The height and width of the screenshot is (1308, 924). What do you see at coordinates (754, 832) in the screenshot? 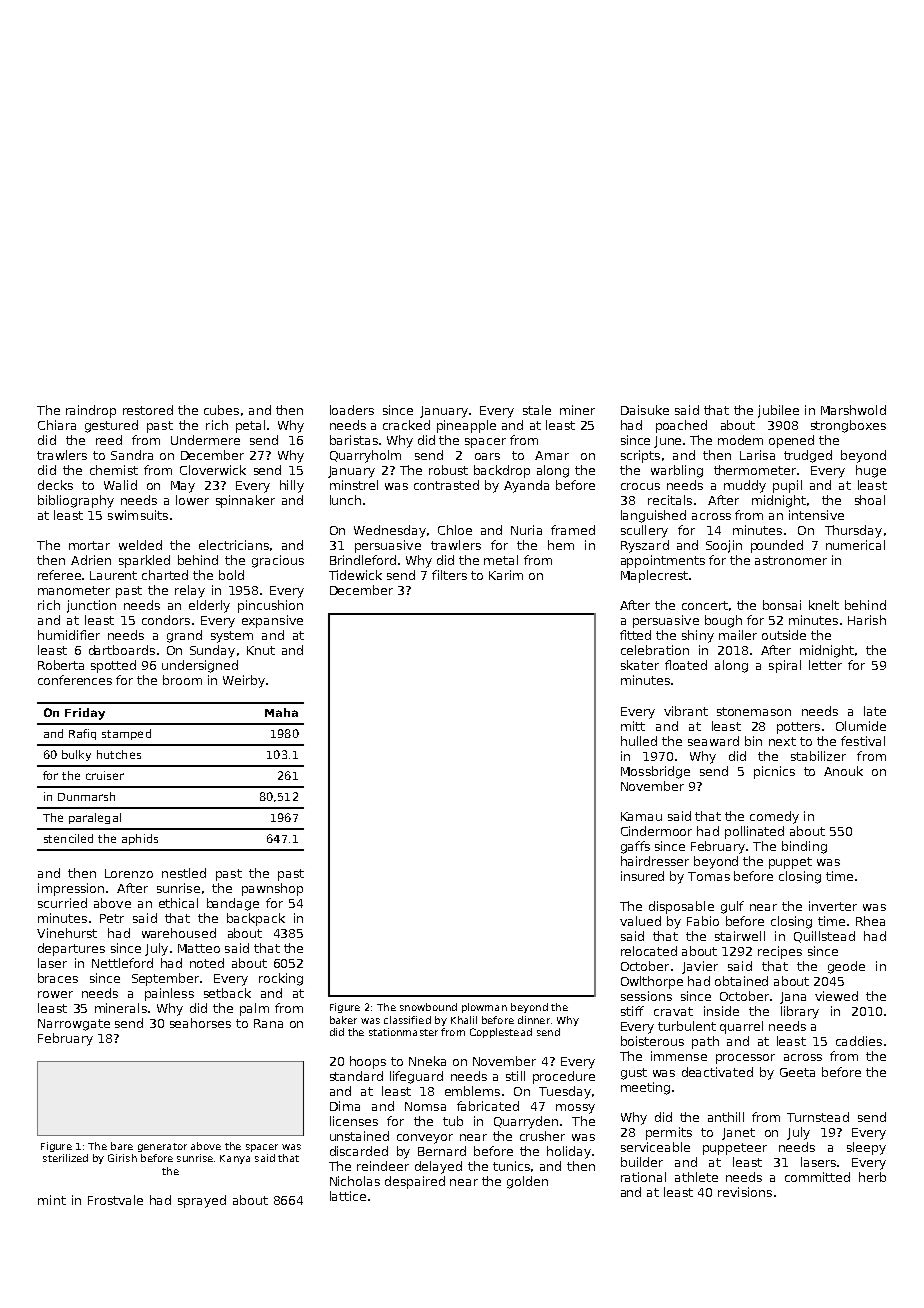
I see `pollinated` at bounding box center [754, 832].
